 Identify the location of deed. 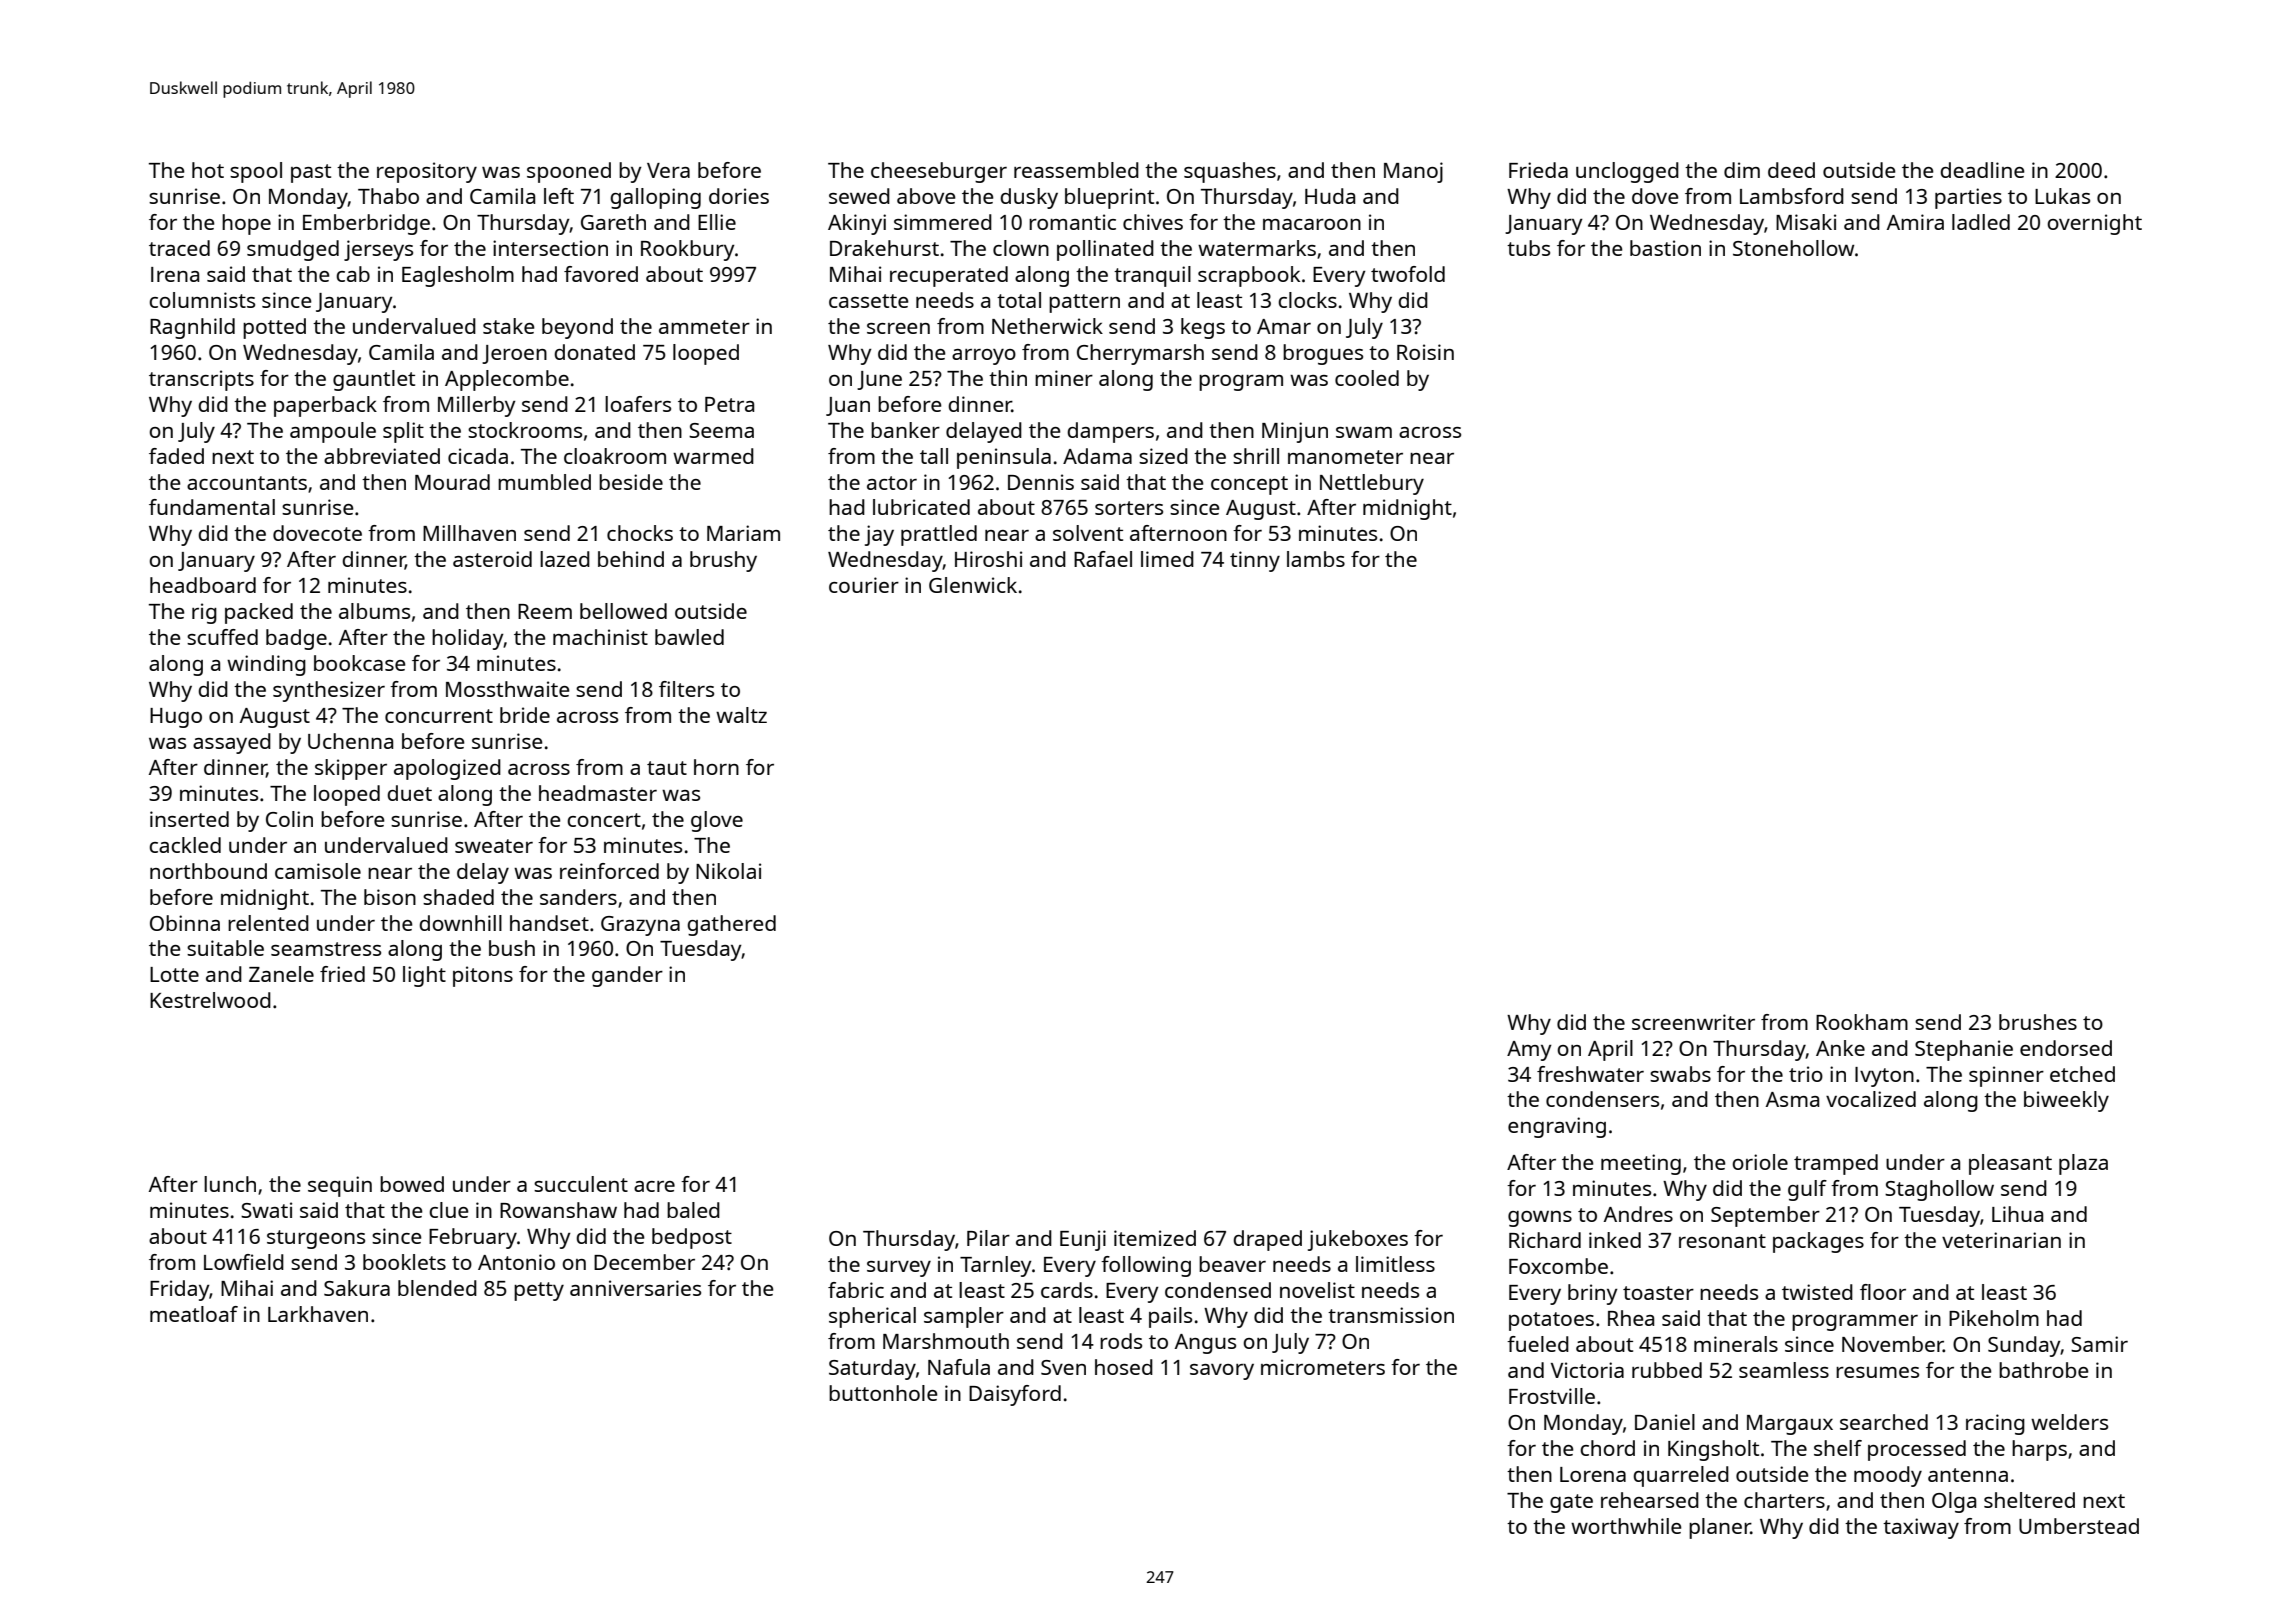
(1791, 170).
